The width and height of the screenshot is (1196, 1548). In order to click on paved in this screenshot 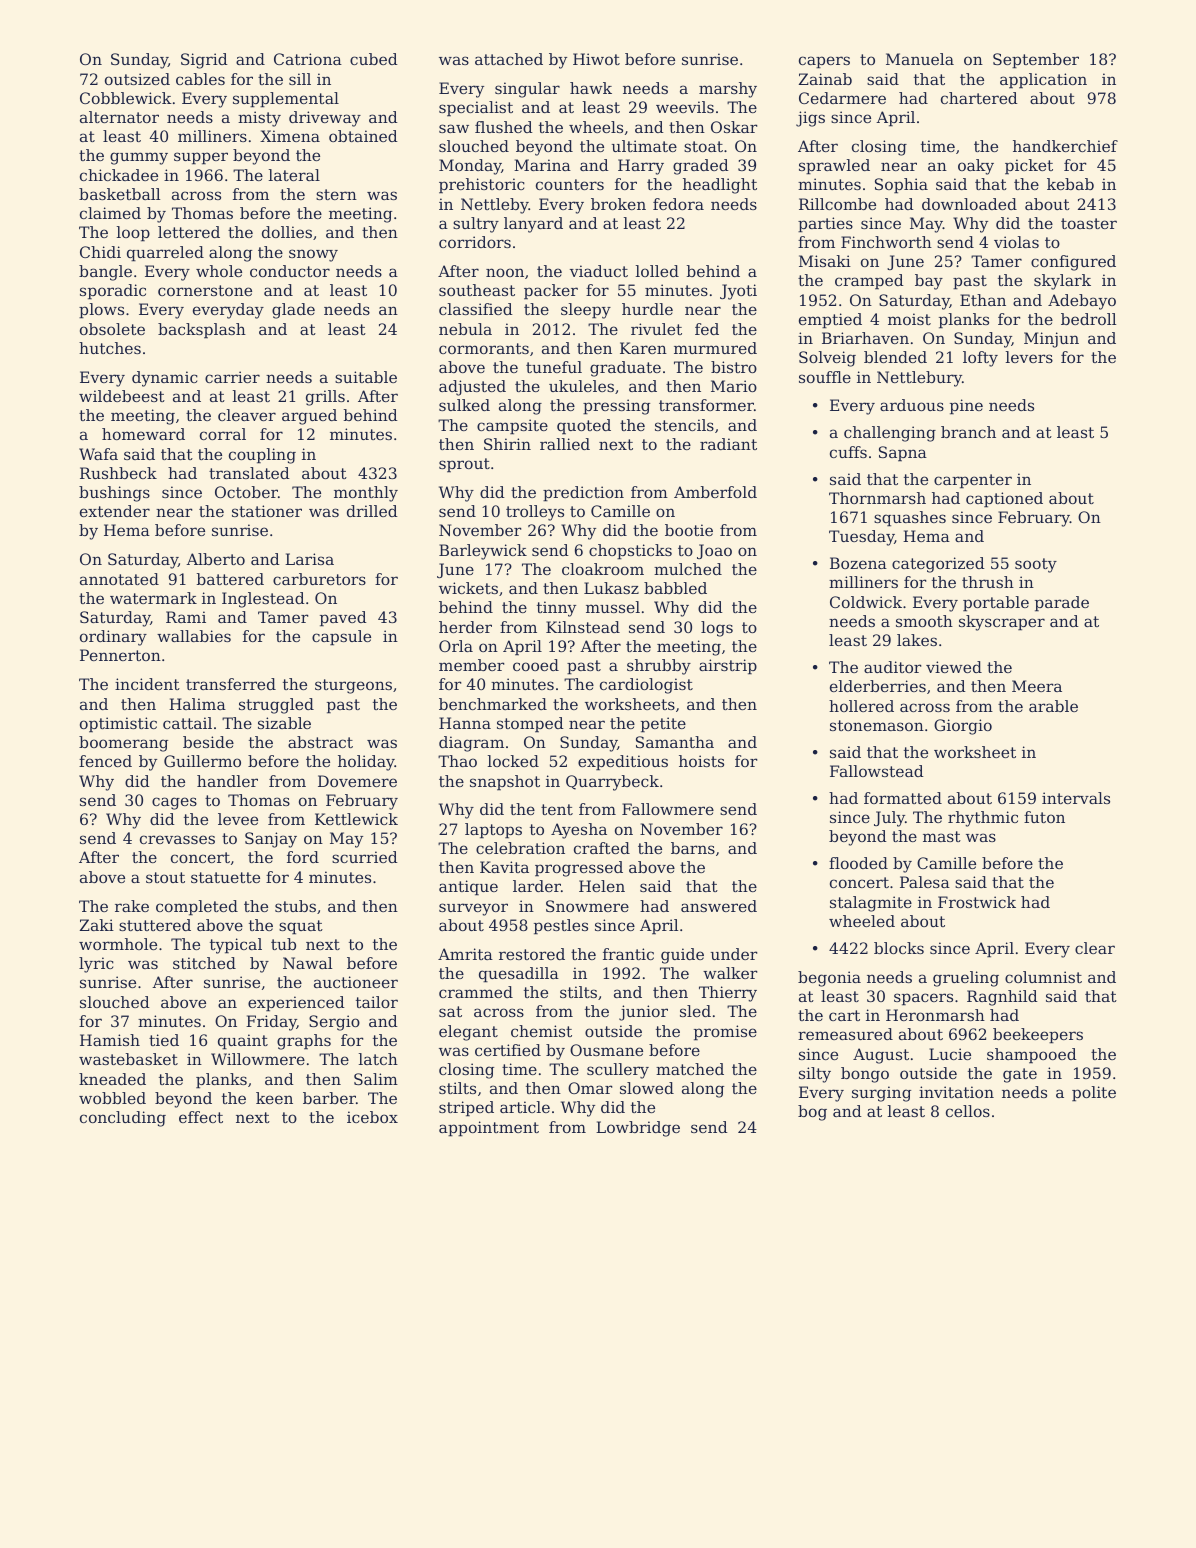, I will do `click(343, 619)`.
